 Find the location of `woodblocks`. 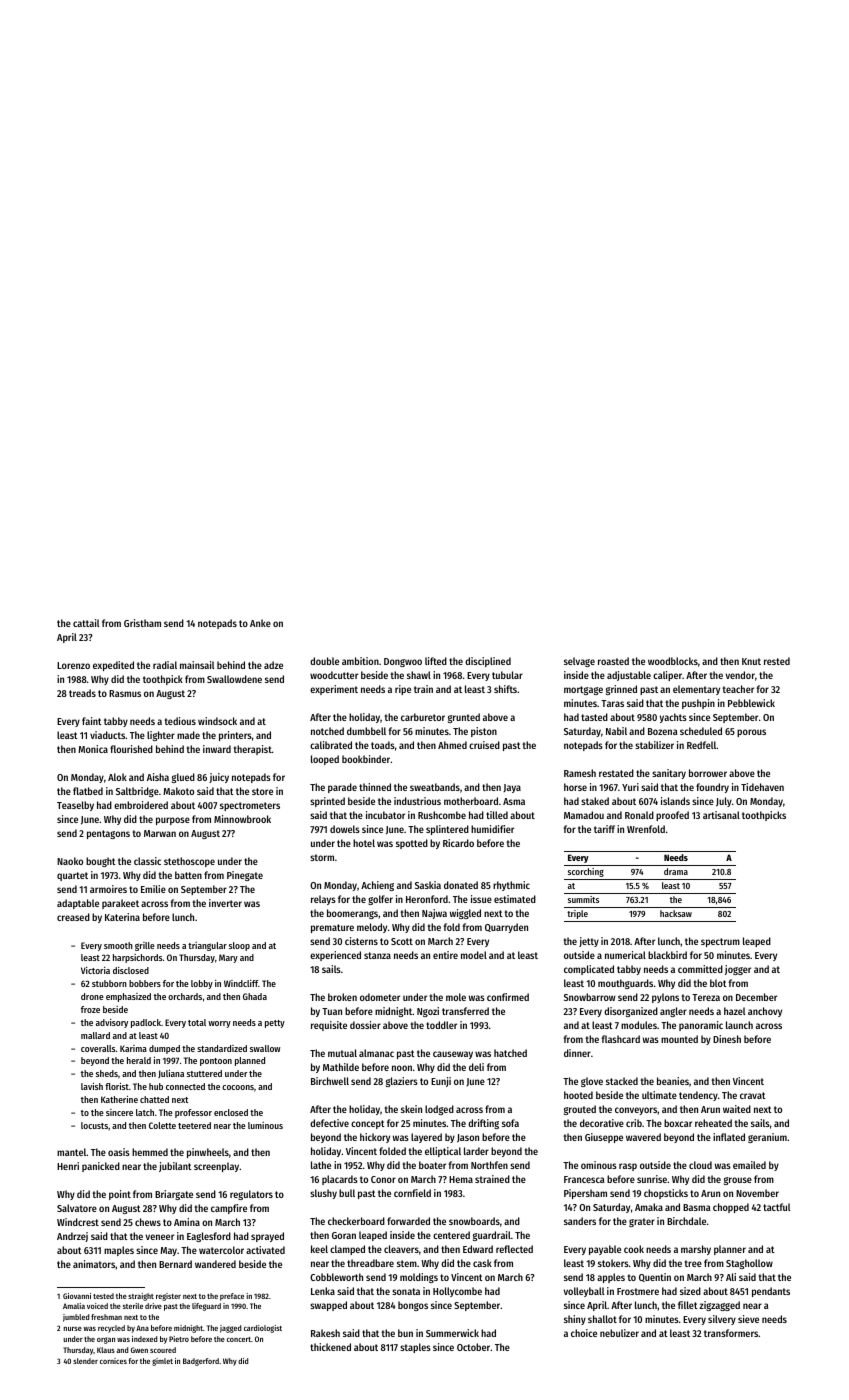

woodblocks is located at coordinates (673, 661).
